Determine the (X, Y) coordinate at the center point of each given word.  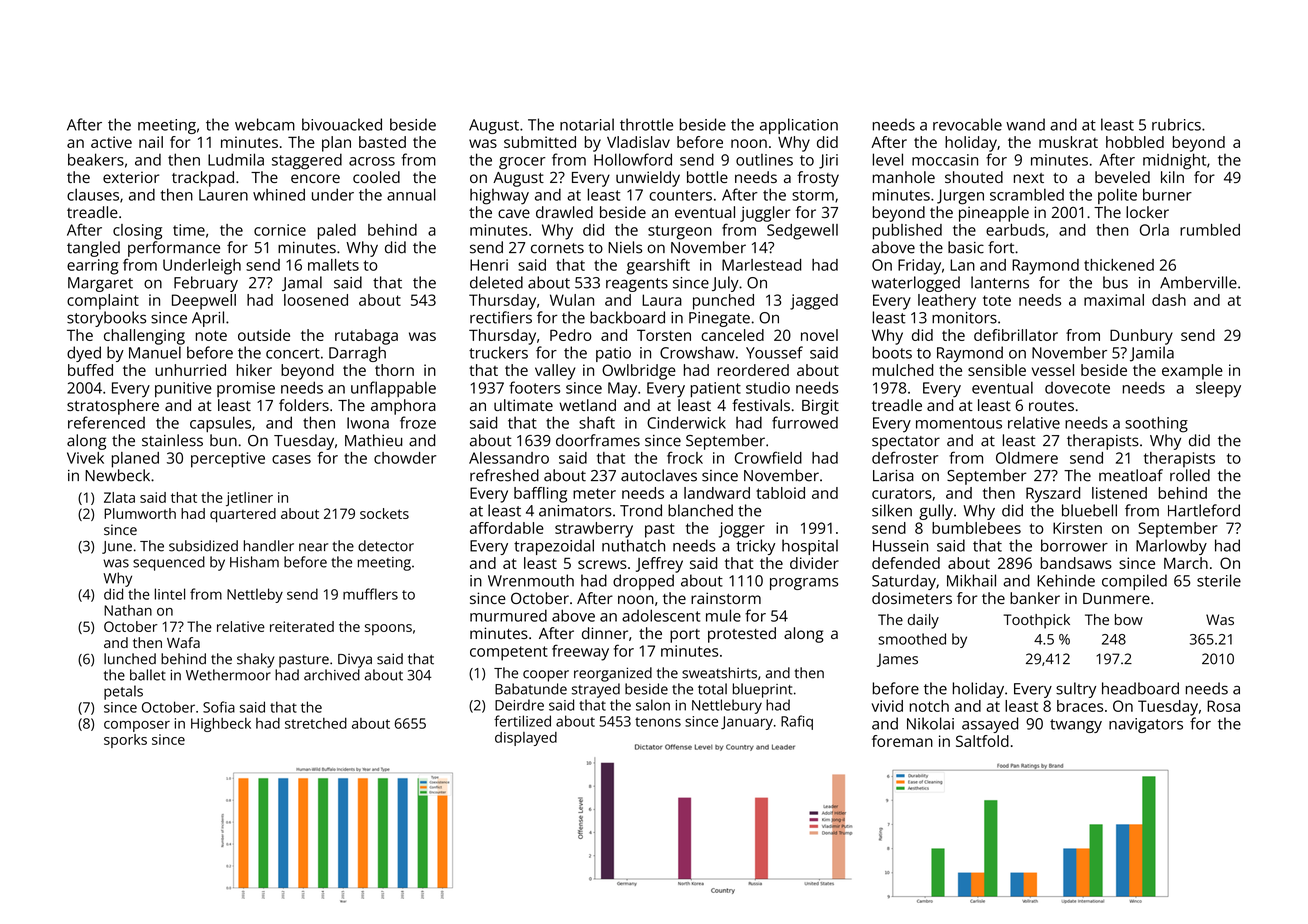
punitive (183, 389)
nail (151, 142)
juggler (765, 214)
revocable (967, 124)
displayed (526, 739)
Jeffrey (659, 565)
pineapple (994, 214)
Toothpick (1036, 621)
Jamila (1152, 354)
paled (337, 232)
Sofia (219, 707)
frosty (818, 179)
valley (555, 372)
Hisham (254, 562)
